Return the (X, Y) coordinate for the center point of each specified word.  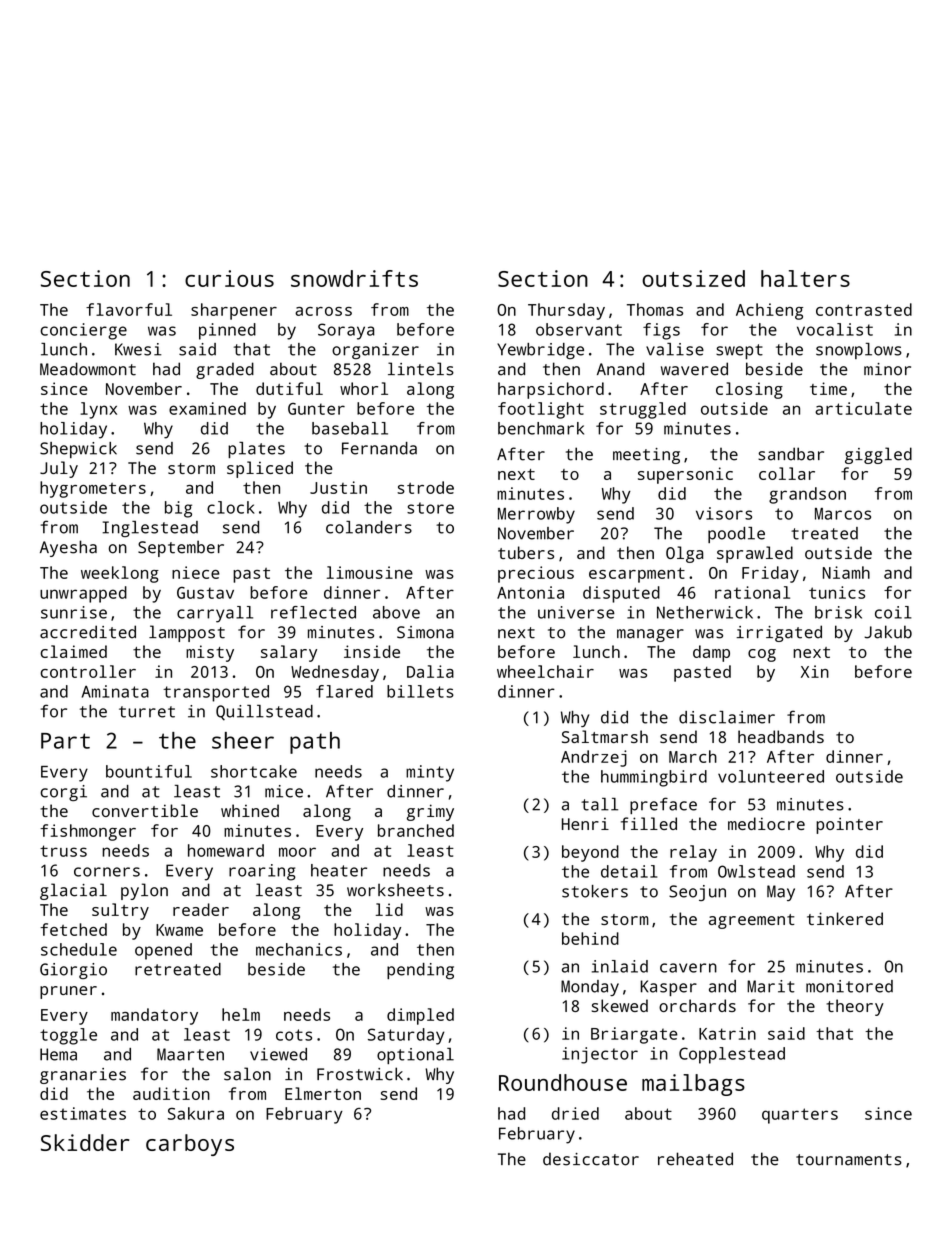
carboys (190, 1145)
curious (229, 278)
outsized (693, 278)
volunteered (771, 776)
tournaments (849, 1160)
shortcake (254, 771)
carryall (215, 614)
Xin (815, 671)
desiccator (591, 1159)
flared (344, 691)
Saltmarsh (605, 736)
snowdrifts (354, 278)
